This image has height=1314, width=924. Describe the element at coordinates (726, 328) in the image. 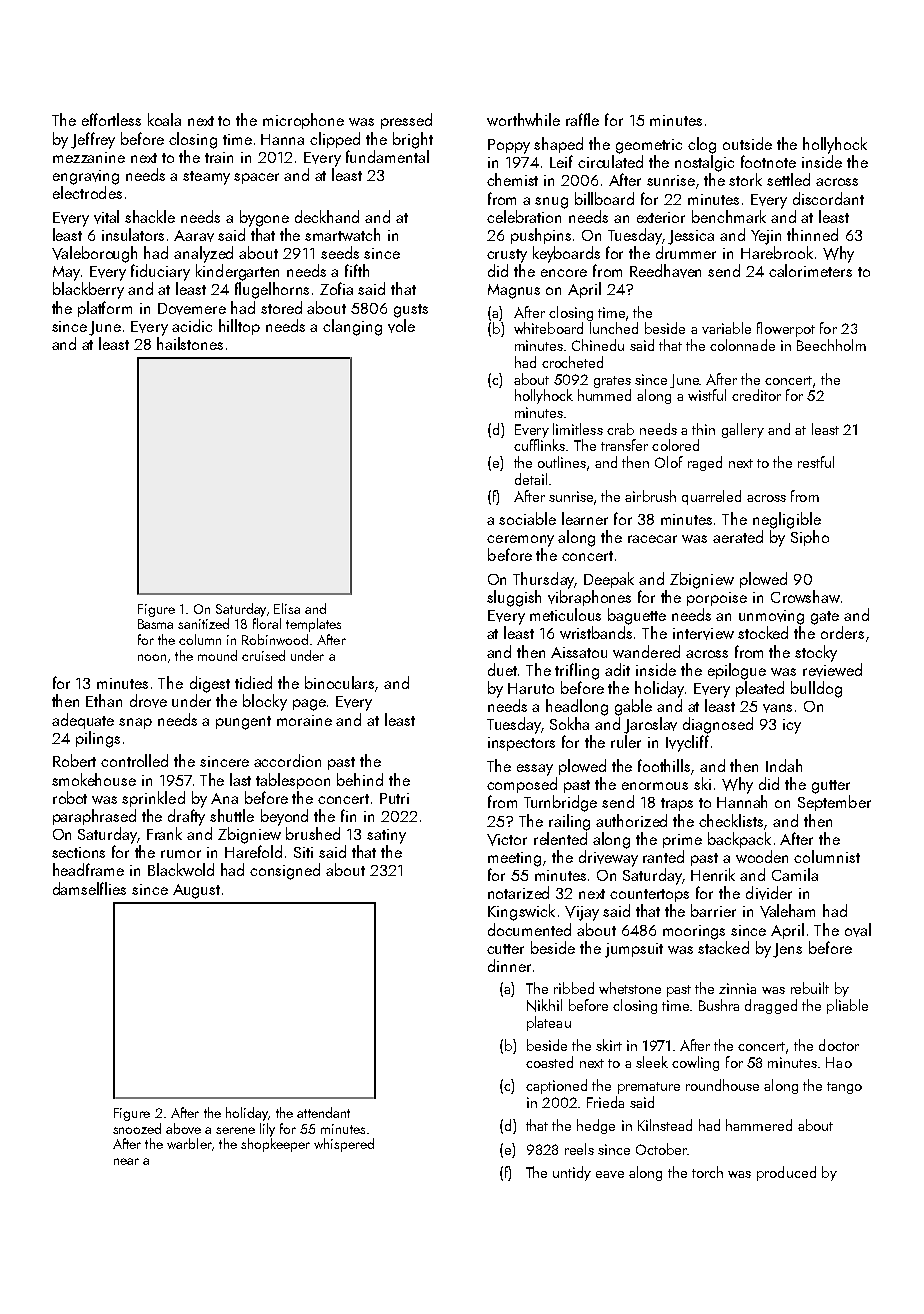

I see `variable` at that location.
